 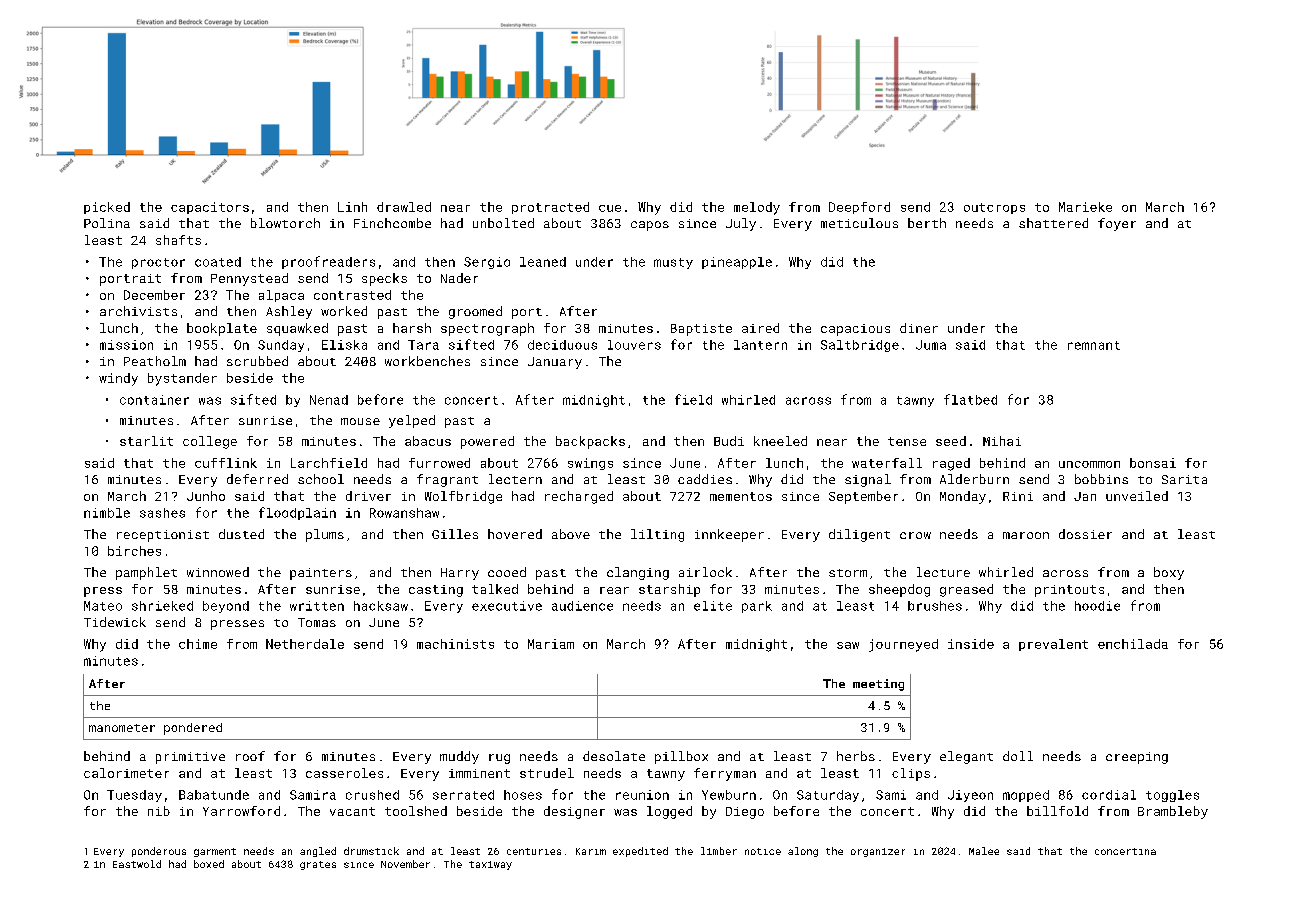 I want to click on foyer, so click(x=1117, y=224).
